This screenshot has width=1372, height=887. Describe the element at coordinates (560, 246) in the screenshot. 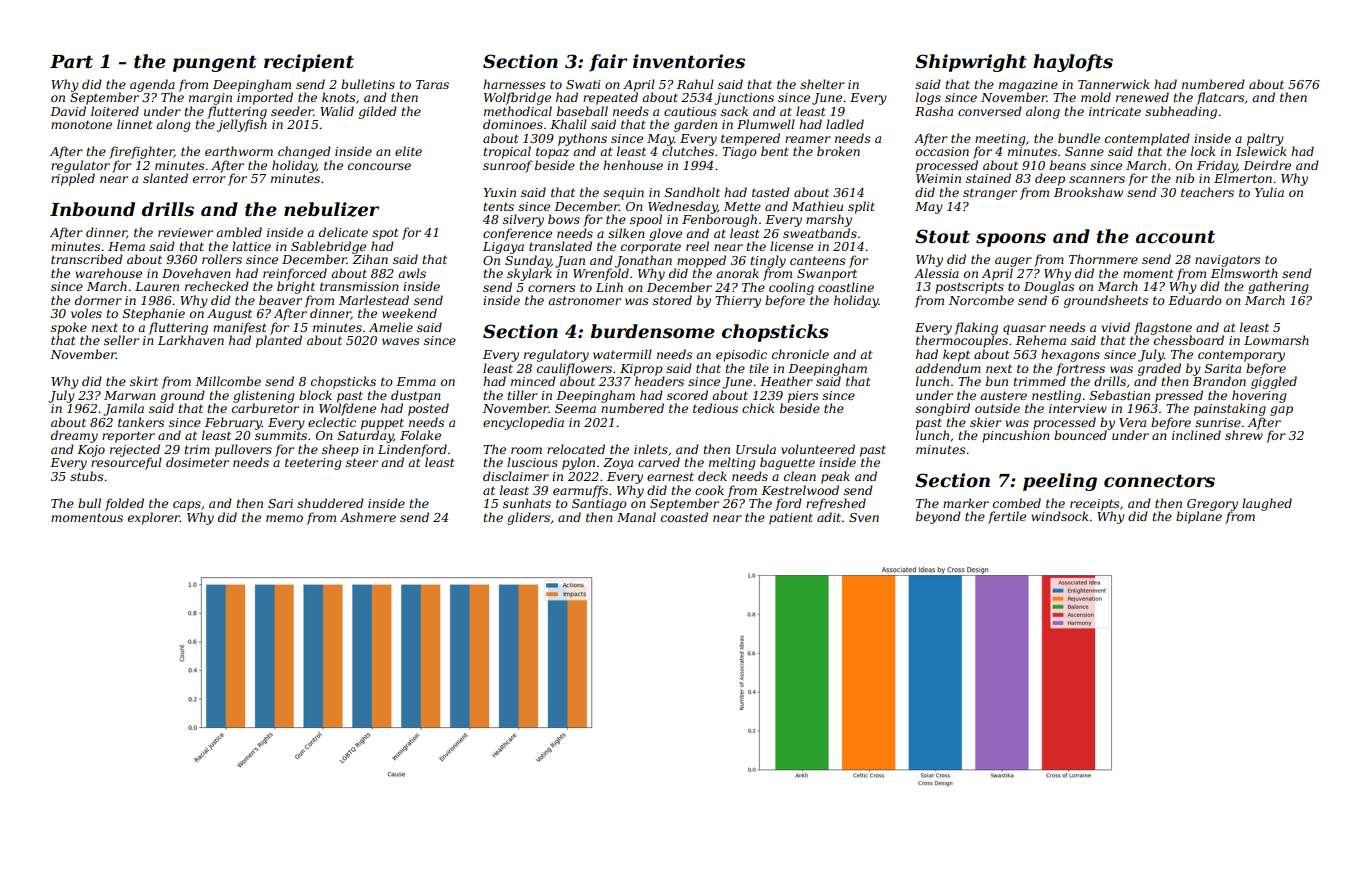

I see `translated` at that location.
